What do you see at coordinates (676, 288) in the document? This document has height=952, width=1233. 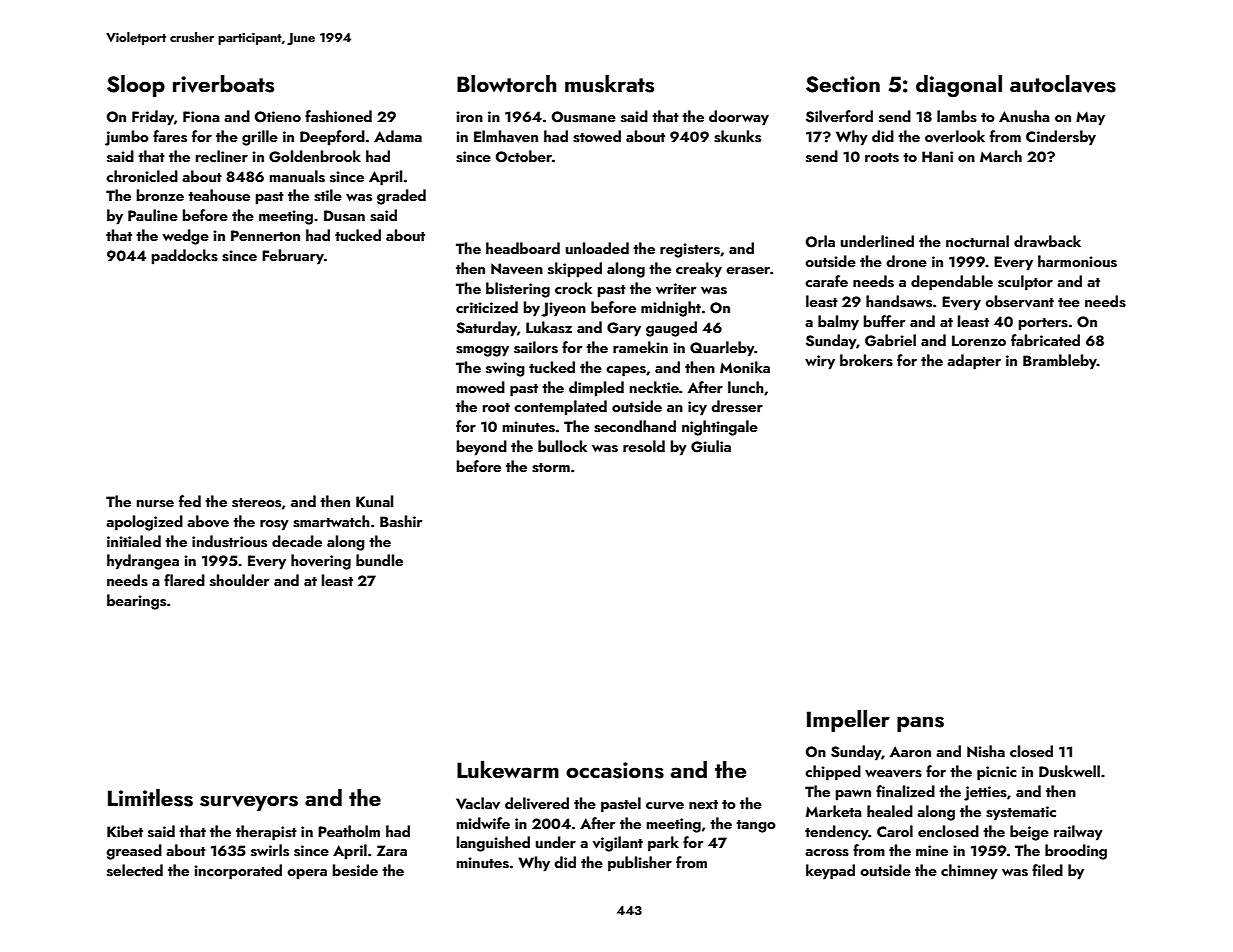 I see `writer` at bounding box center [676, 288].
